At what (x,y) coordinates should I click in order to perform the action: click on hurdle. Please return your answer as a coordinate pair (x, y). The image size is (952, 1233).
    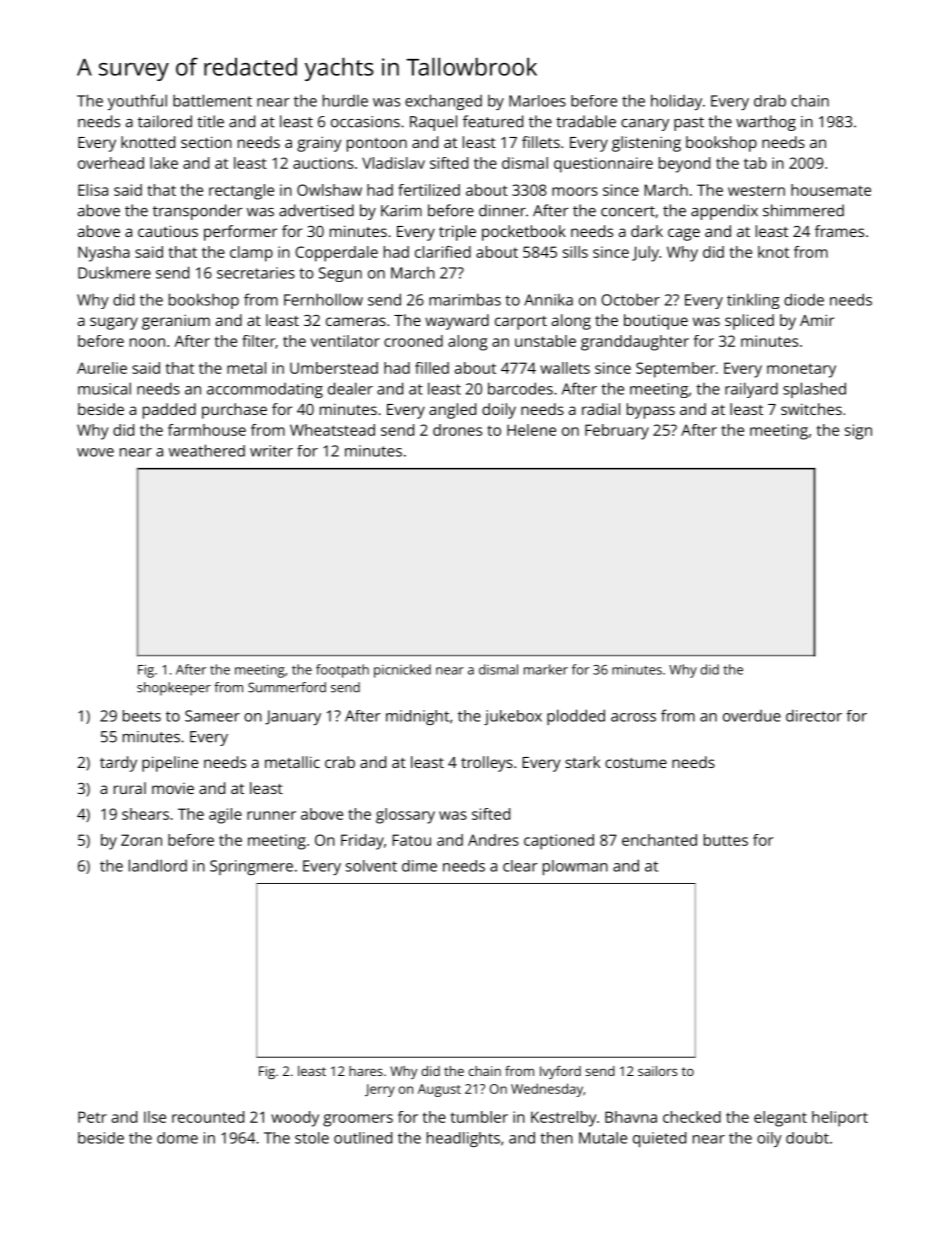
    Looking at the image, I should click on (345, 100).
